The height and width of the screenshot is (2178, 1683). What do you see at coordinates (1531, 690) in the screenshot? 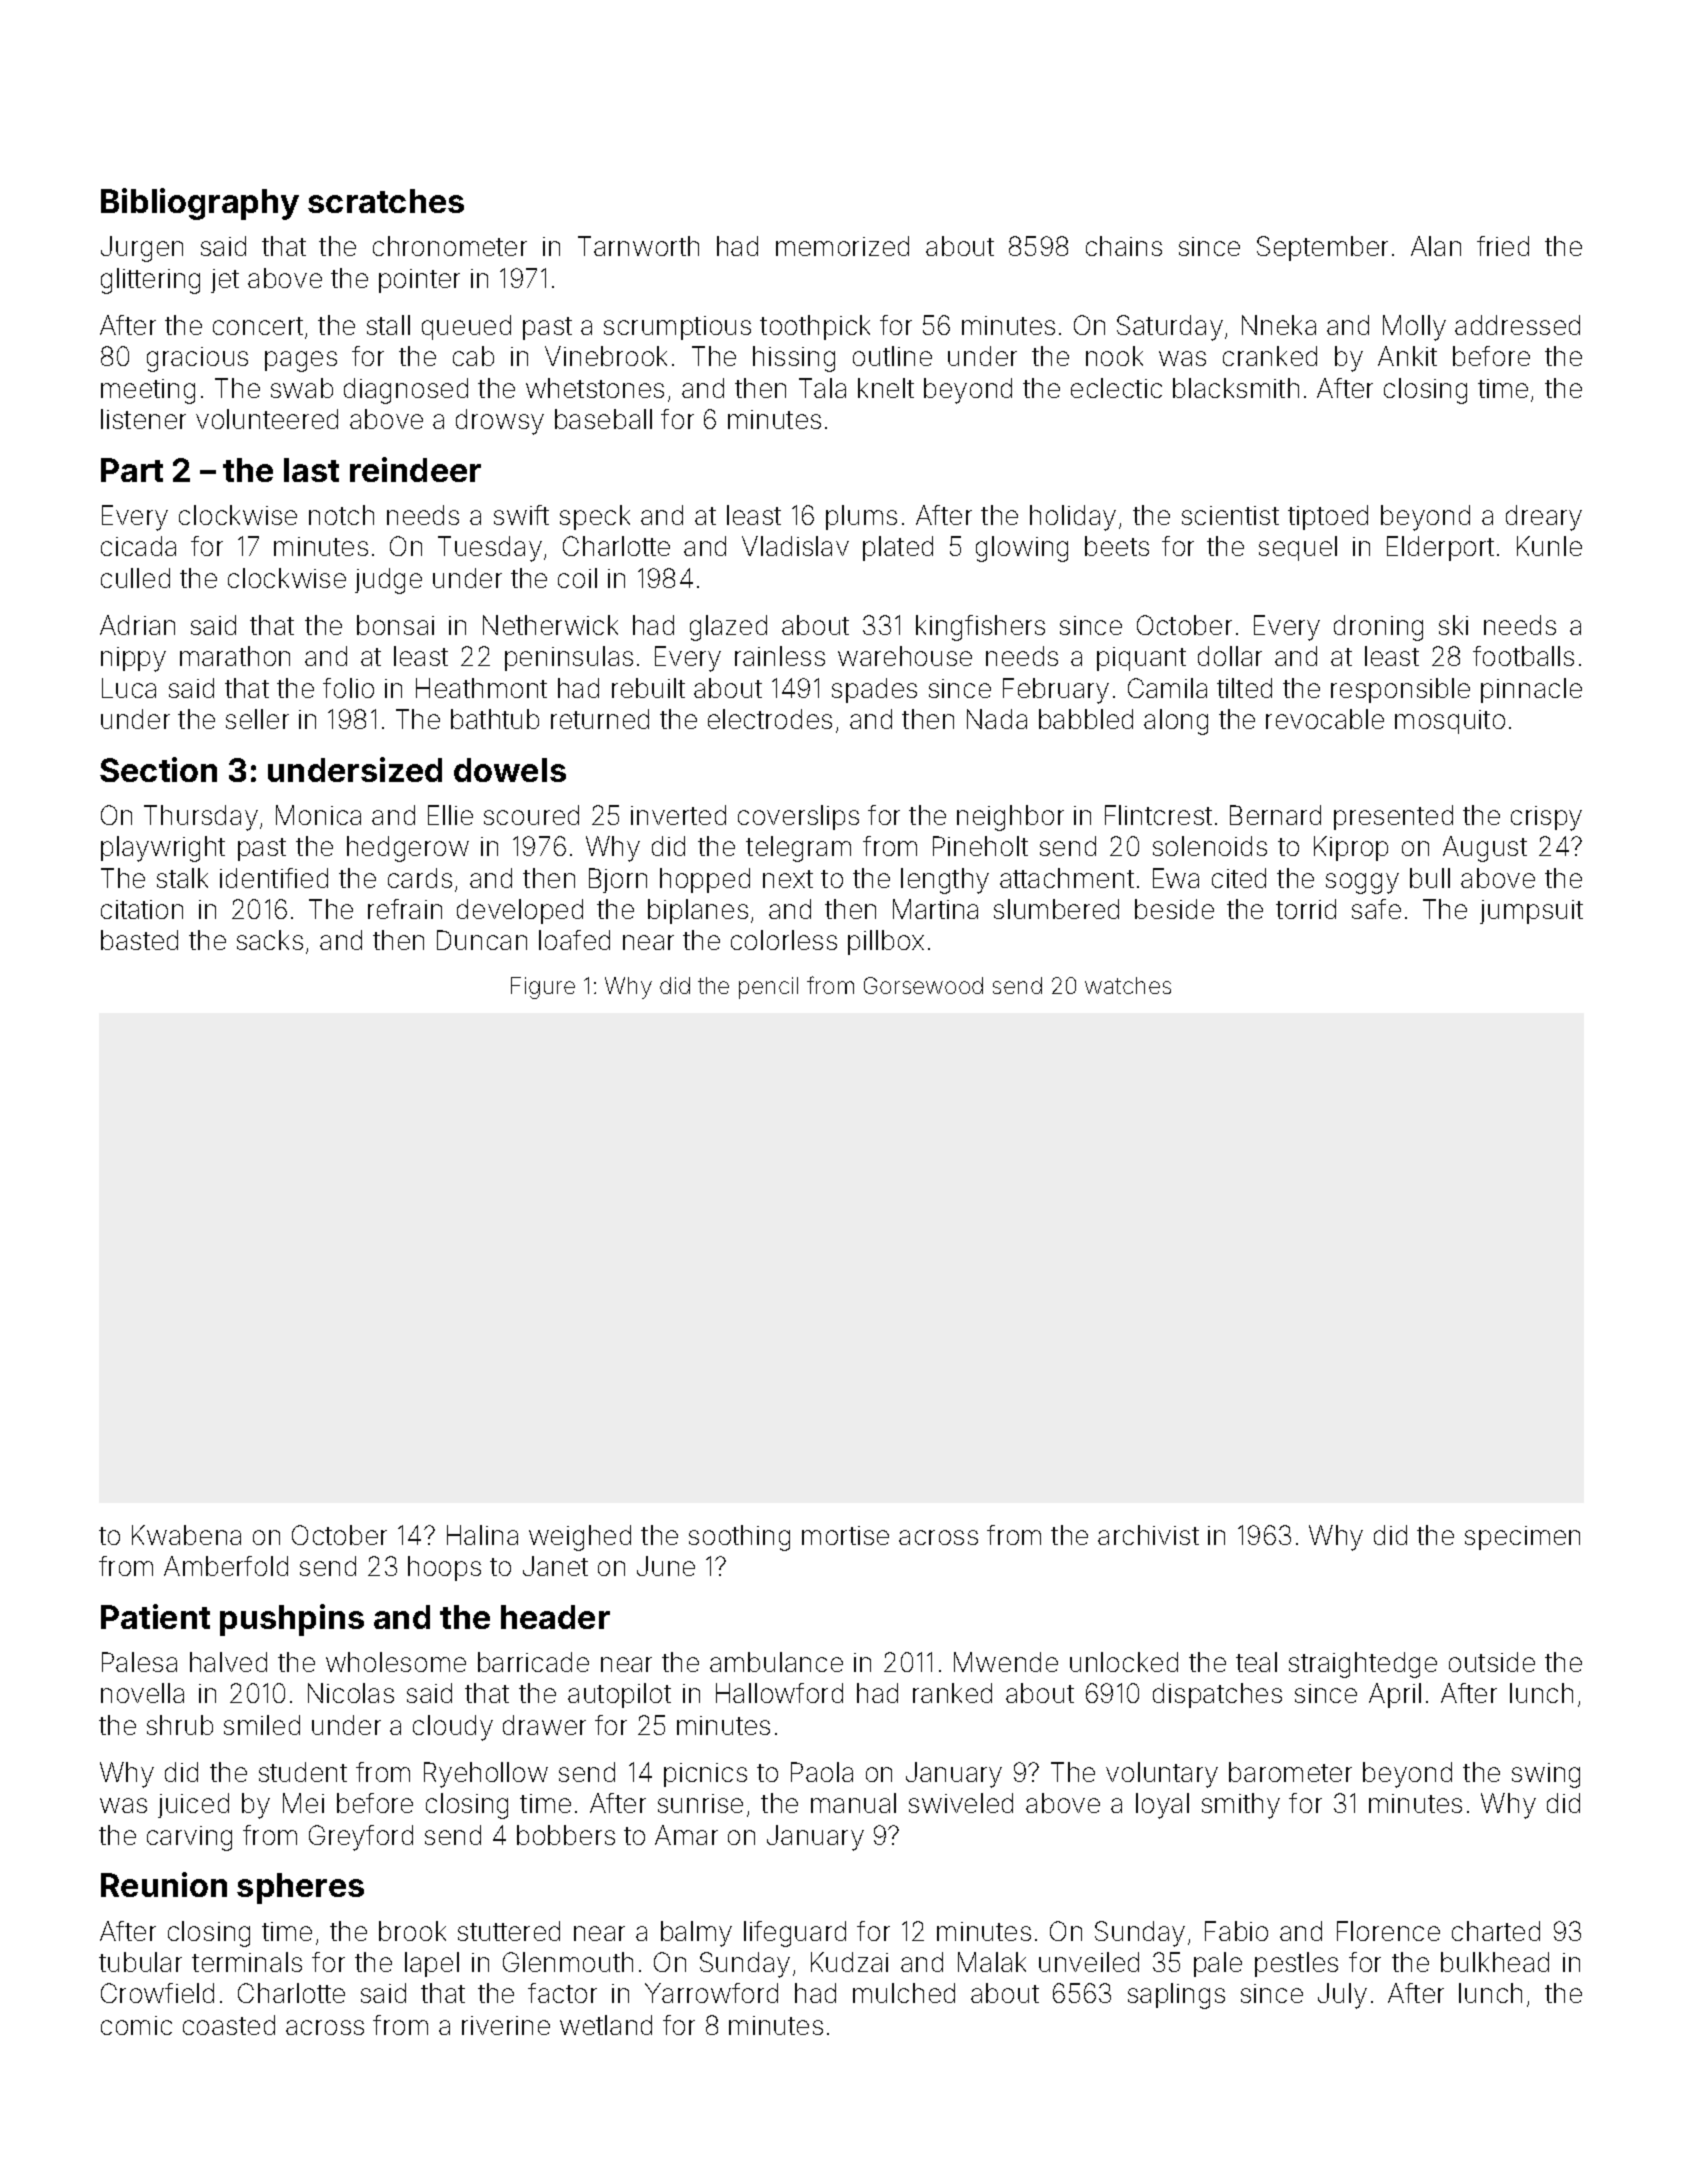
I see `pinnacle` at bounding box center [1531, 690].
